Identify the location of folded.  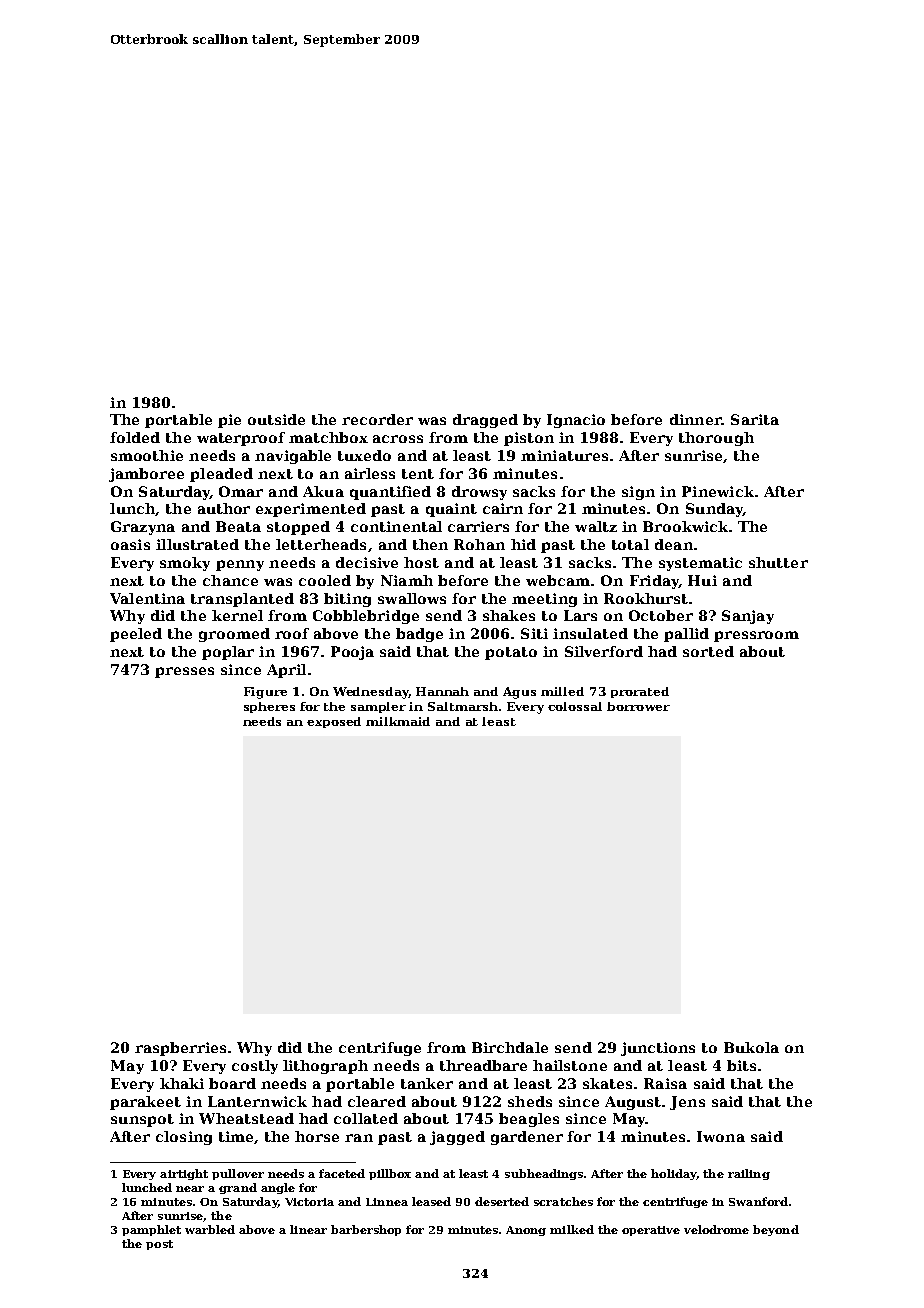
(135, 437).
